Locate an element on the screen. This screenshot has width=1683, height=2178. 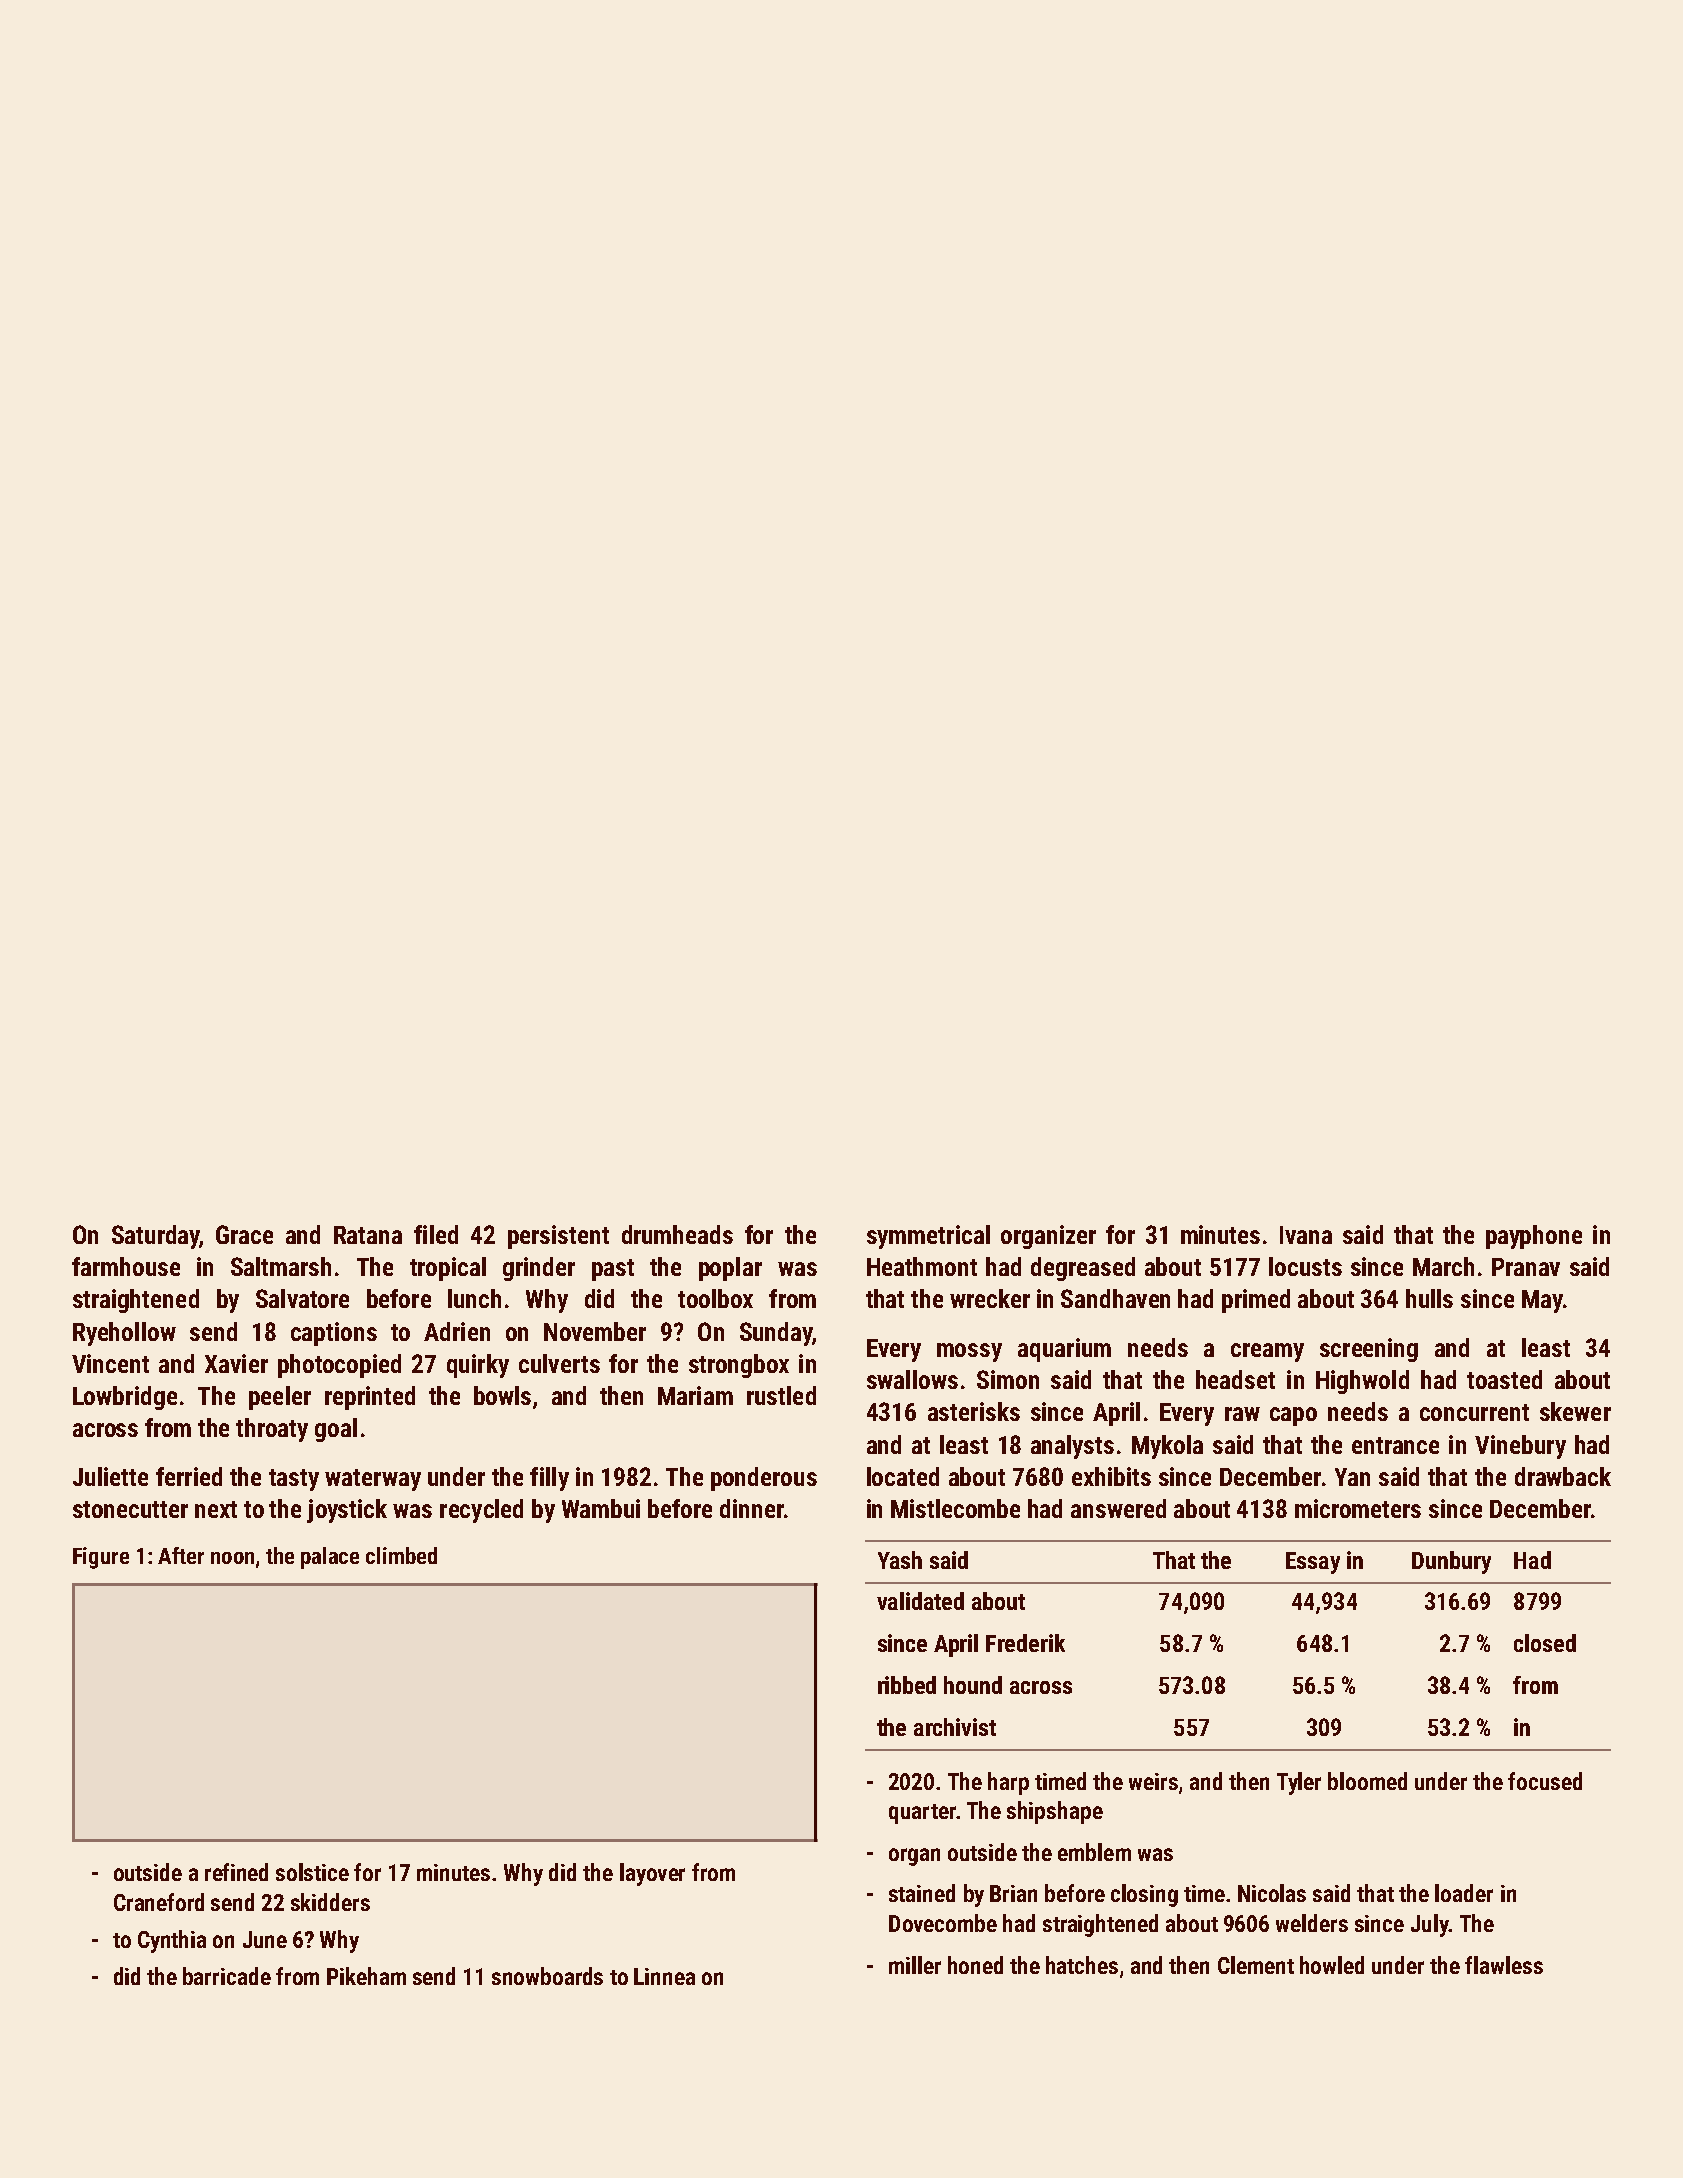
ribbed is located at coordinates (907, 1685).
